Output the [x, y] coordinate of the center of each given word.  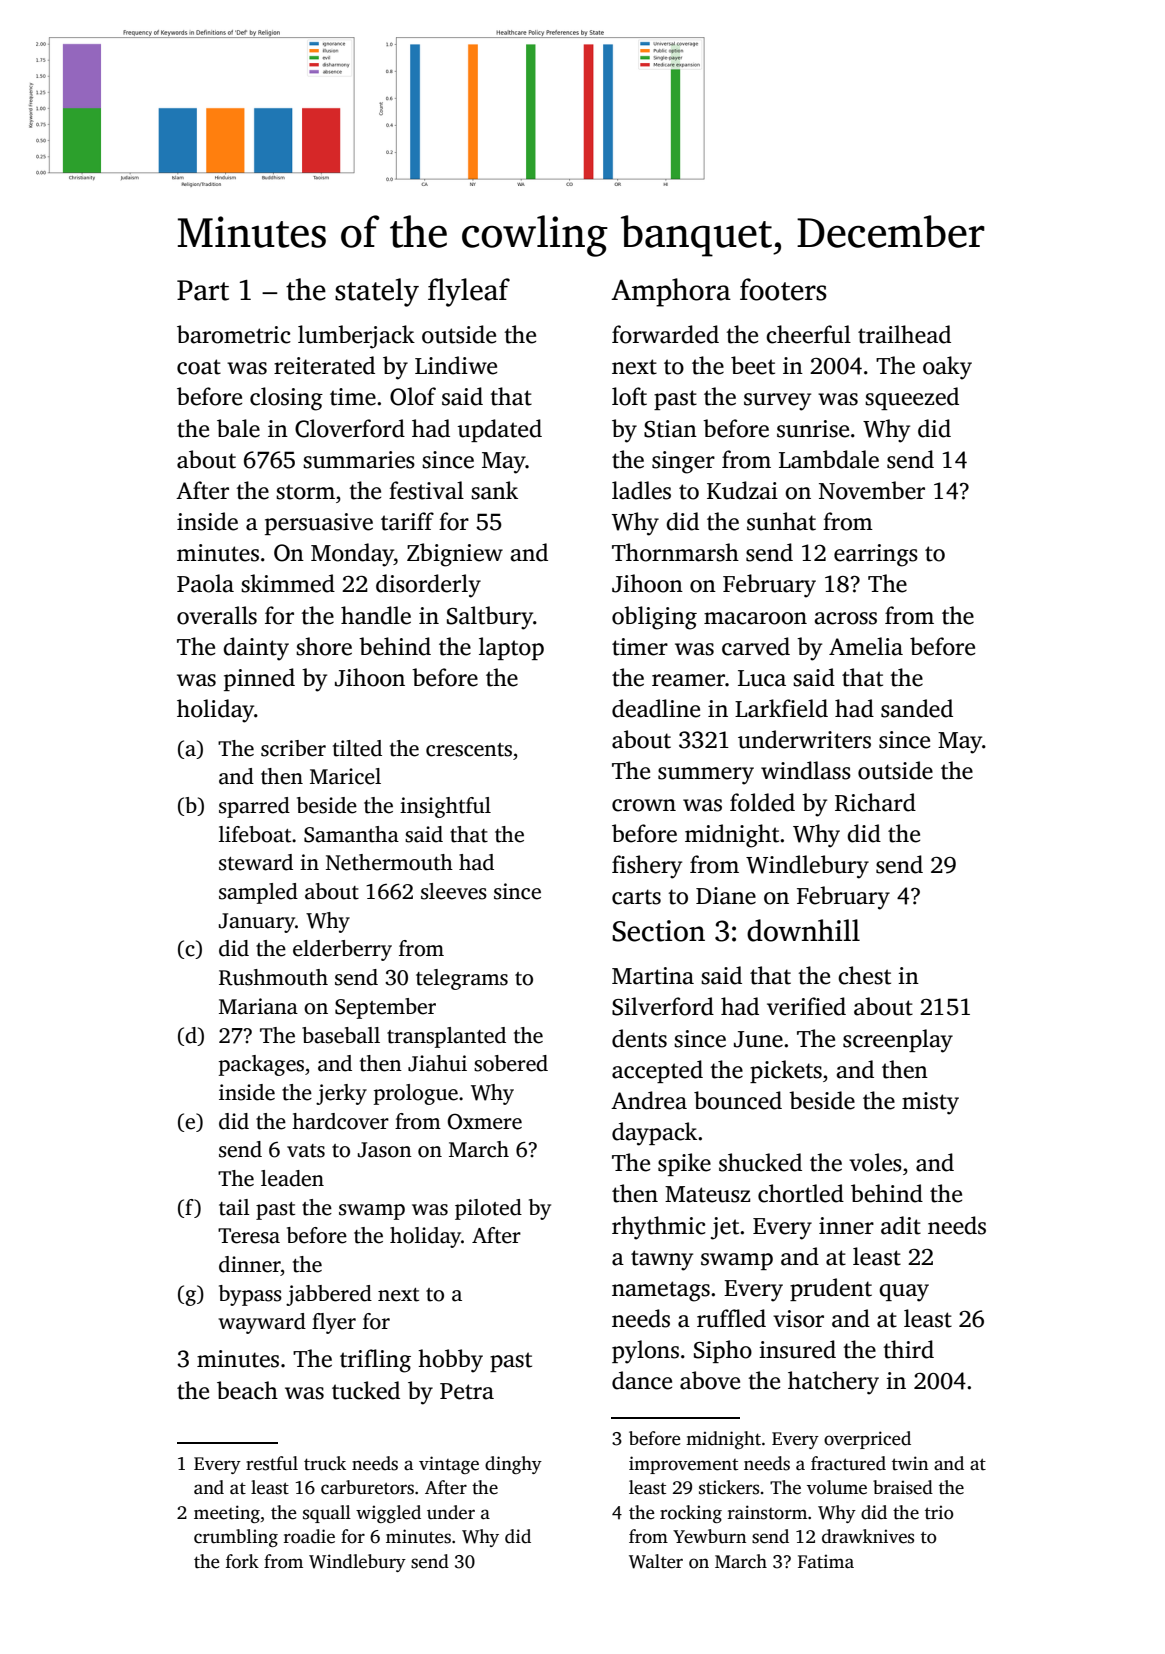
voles [875, 1162]
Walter [656, 1561]
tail [234, 1207]
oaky [947, 368]
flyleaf [469, 292]
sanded [917, 708]
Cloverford [350, 428]
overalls [217, 615]
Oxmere [485, 1121]
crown [644, 805]
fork [242, 1561]
